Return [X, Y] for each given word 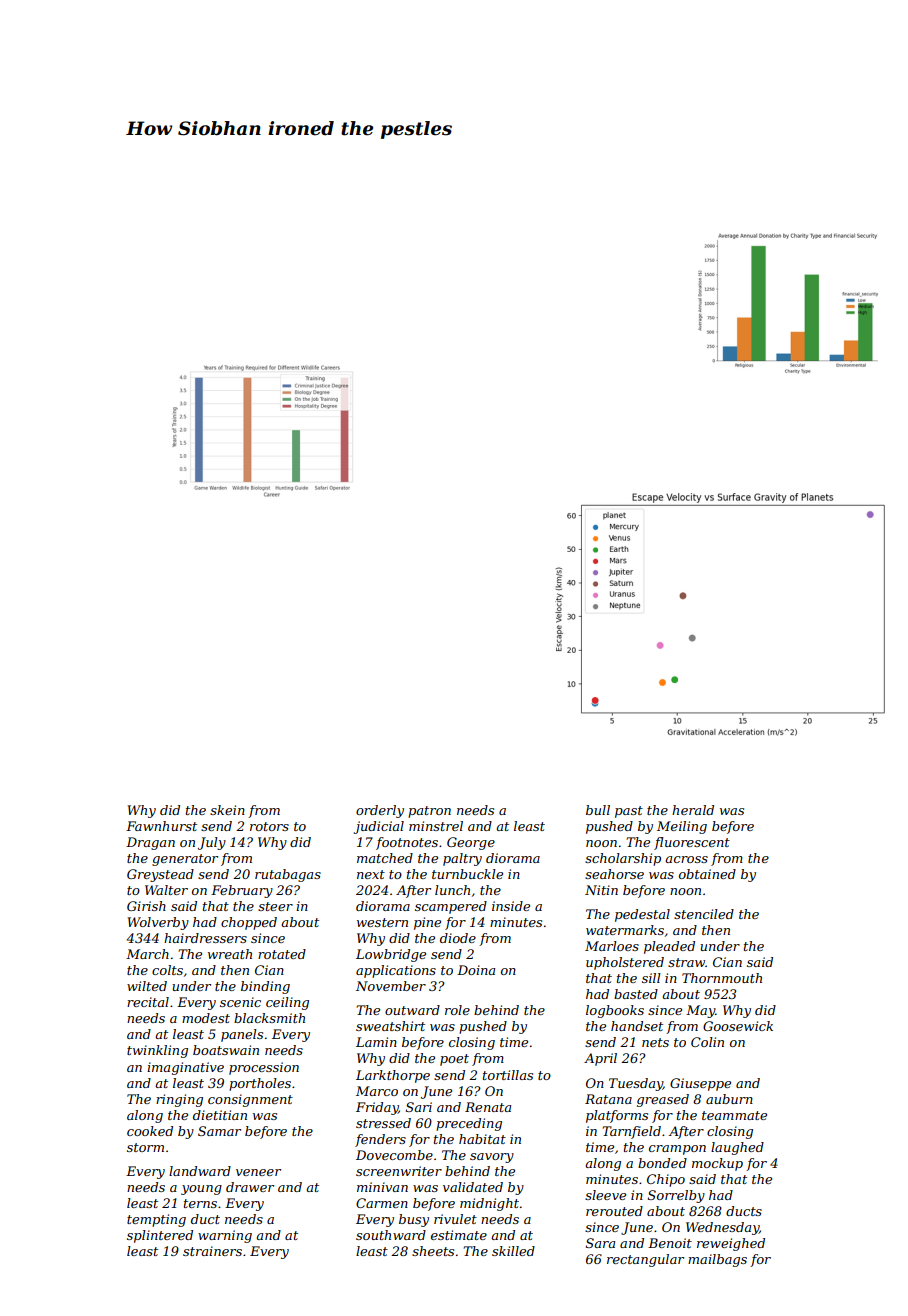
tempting [156, 1220]
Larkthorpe [393, 1076]
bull [598, 810]
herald [693, 810]
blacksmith [269, 1018]
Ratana [608, 1099]
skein [227, 810]
